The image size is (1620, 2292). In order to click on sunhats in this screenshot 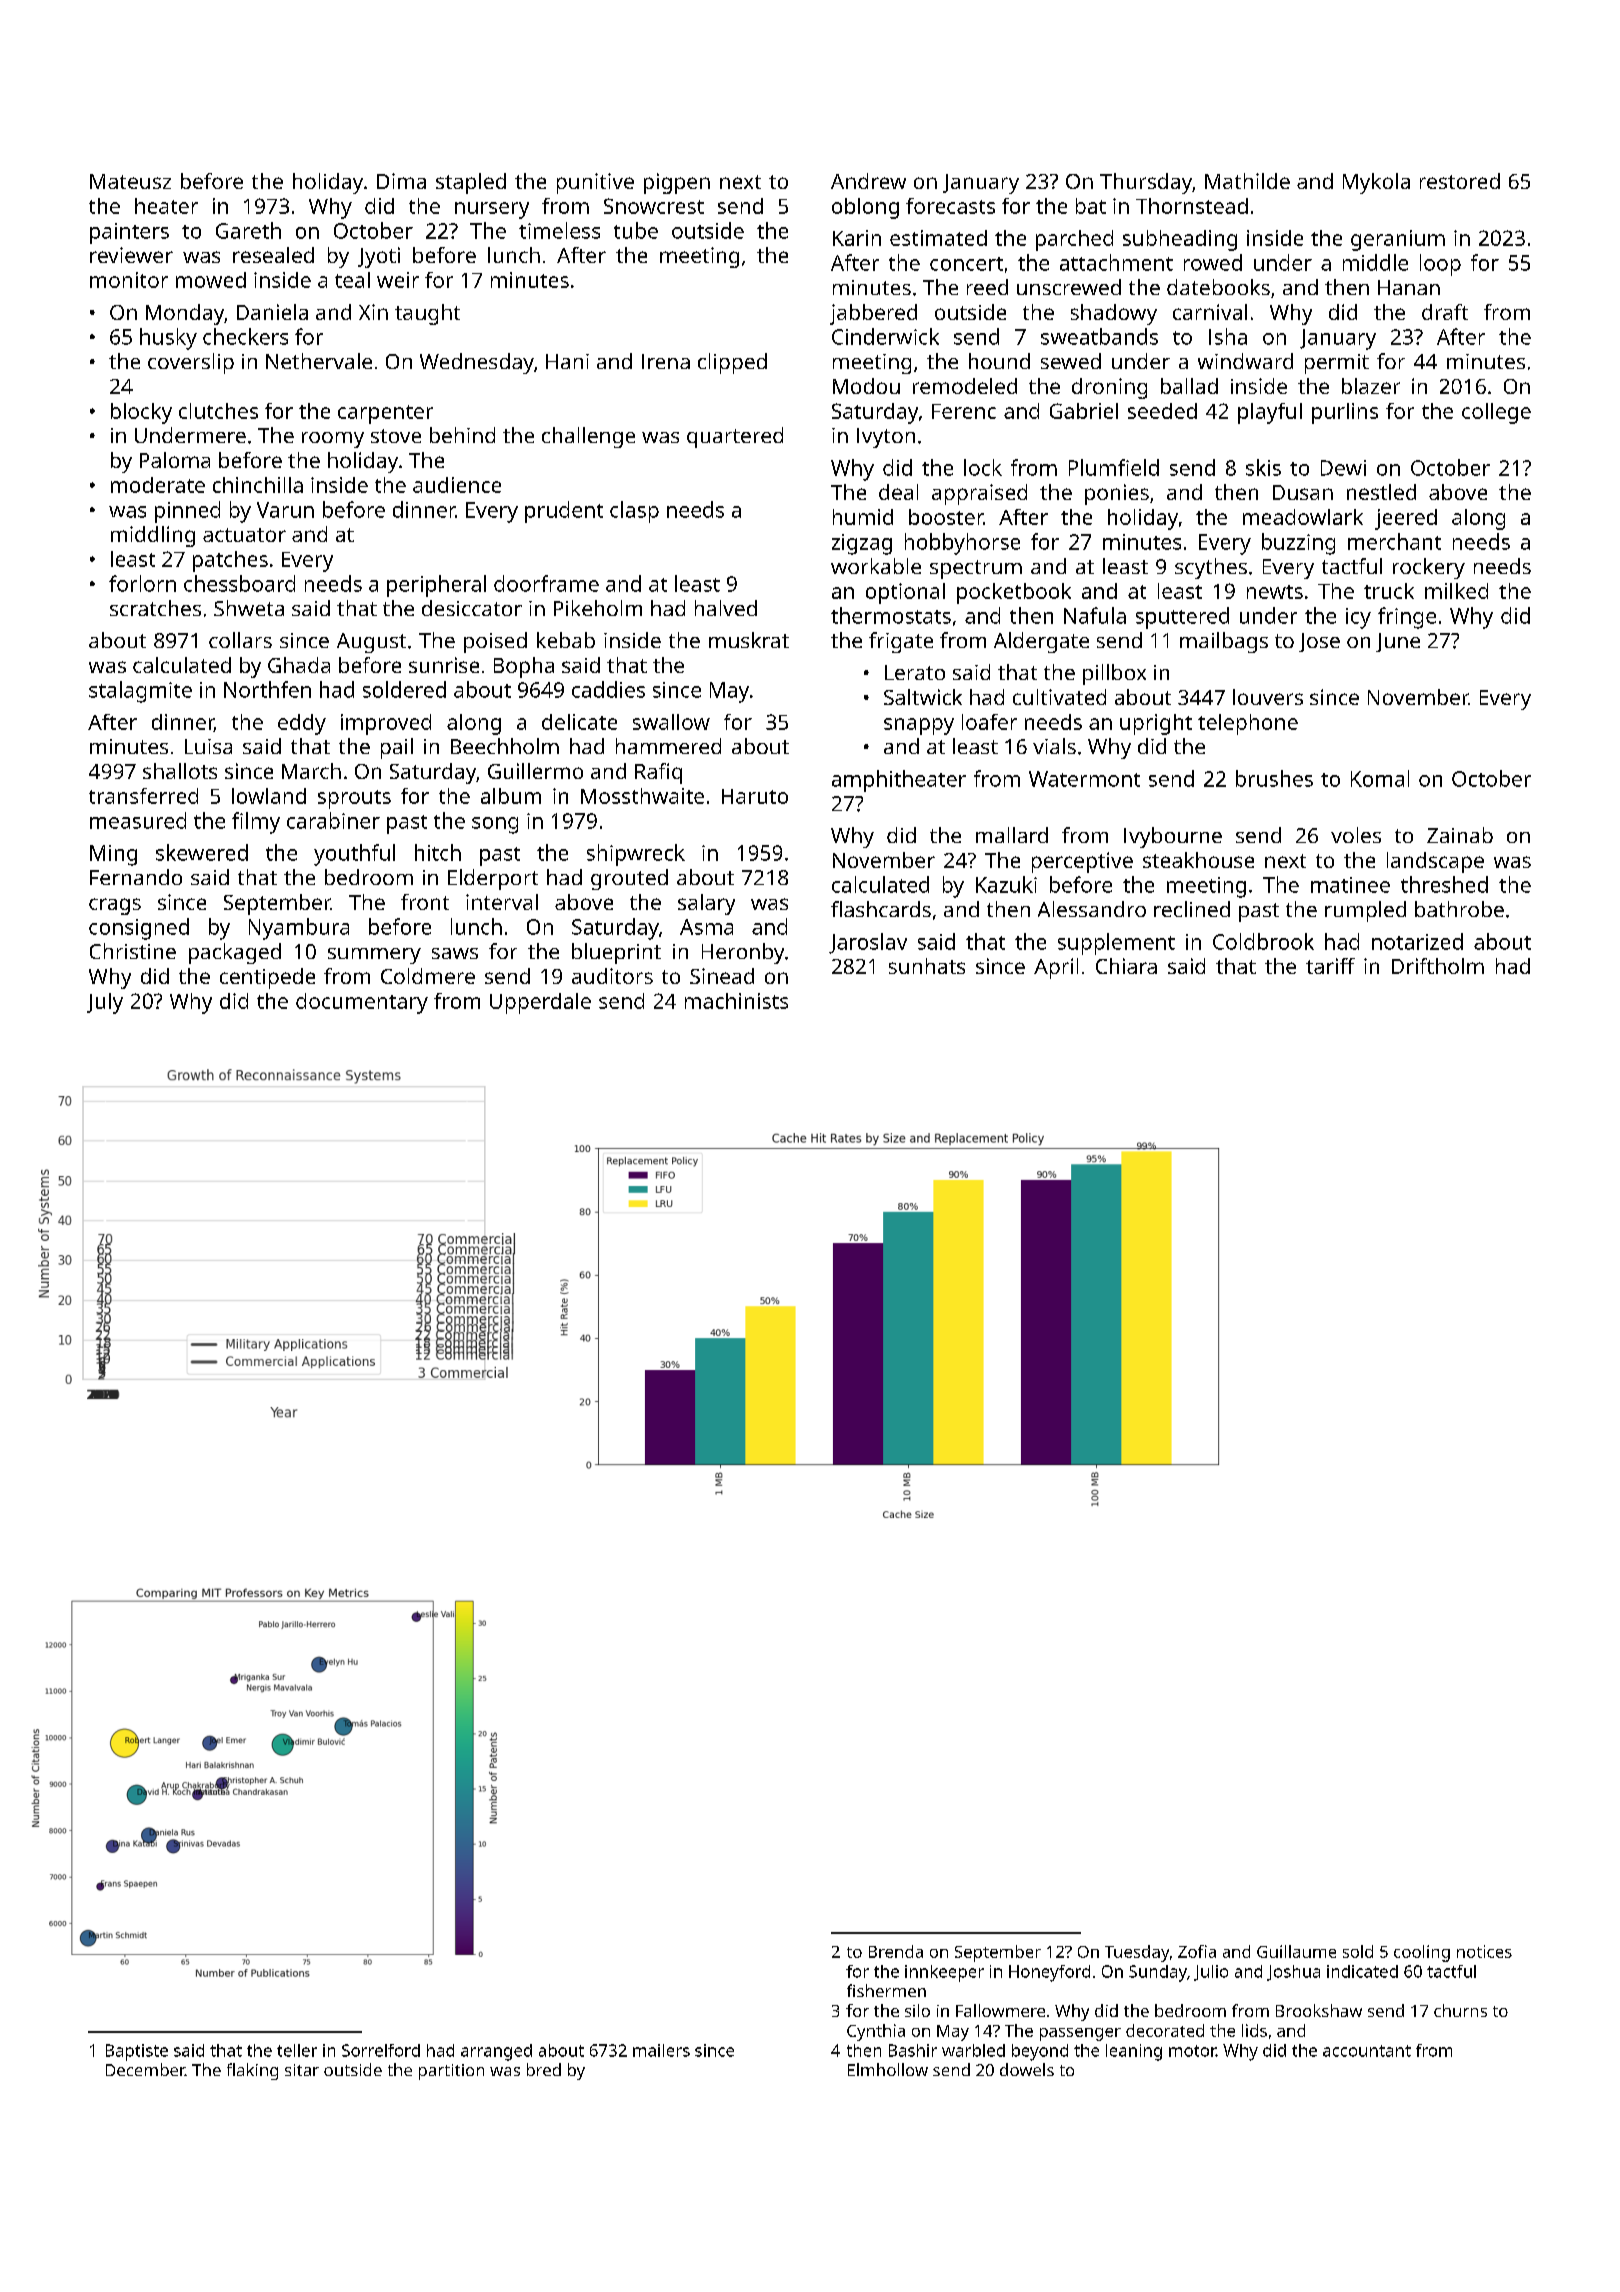, I will do `click(927, 966)`.
